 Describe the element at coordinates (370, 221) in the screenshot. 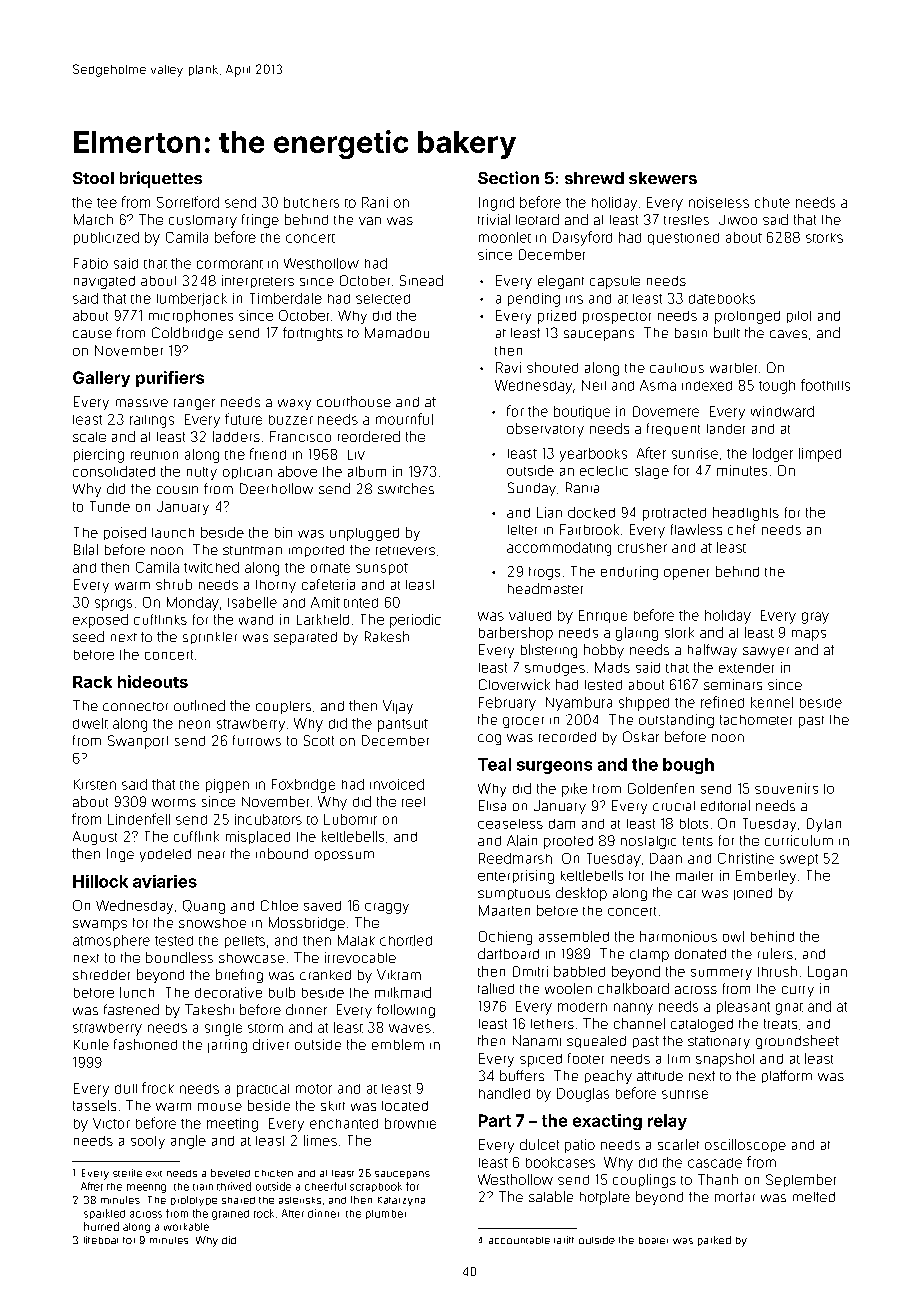

I see `van` at that location.
